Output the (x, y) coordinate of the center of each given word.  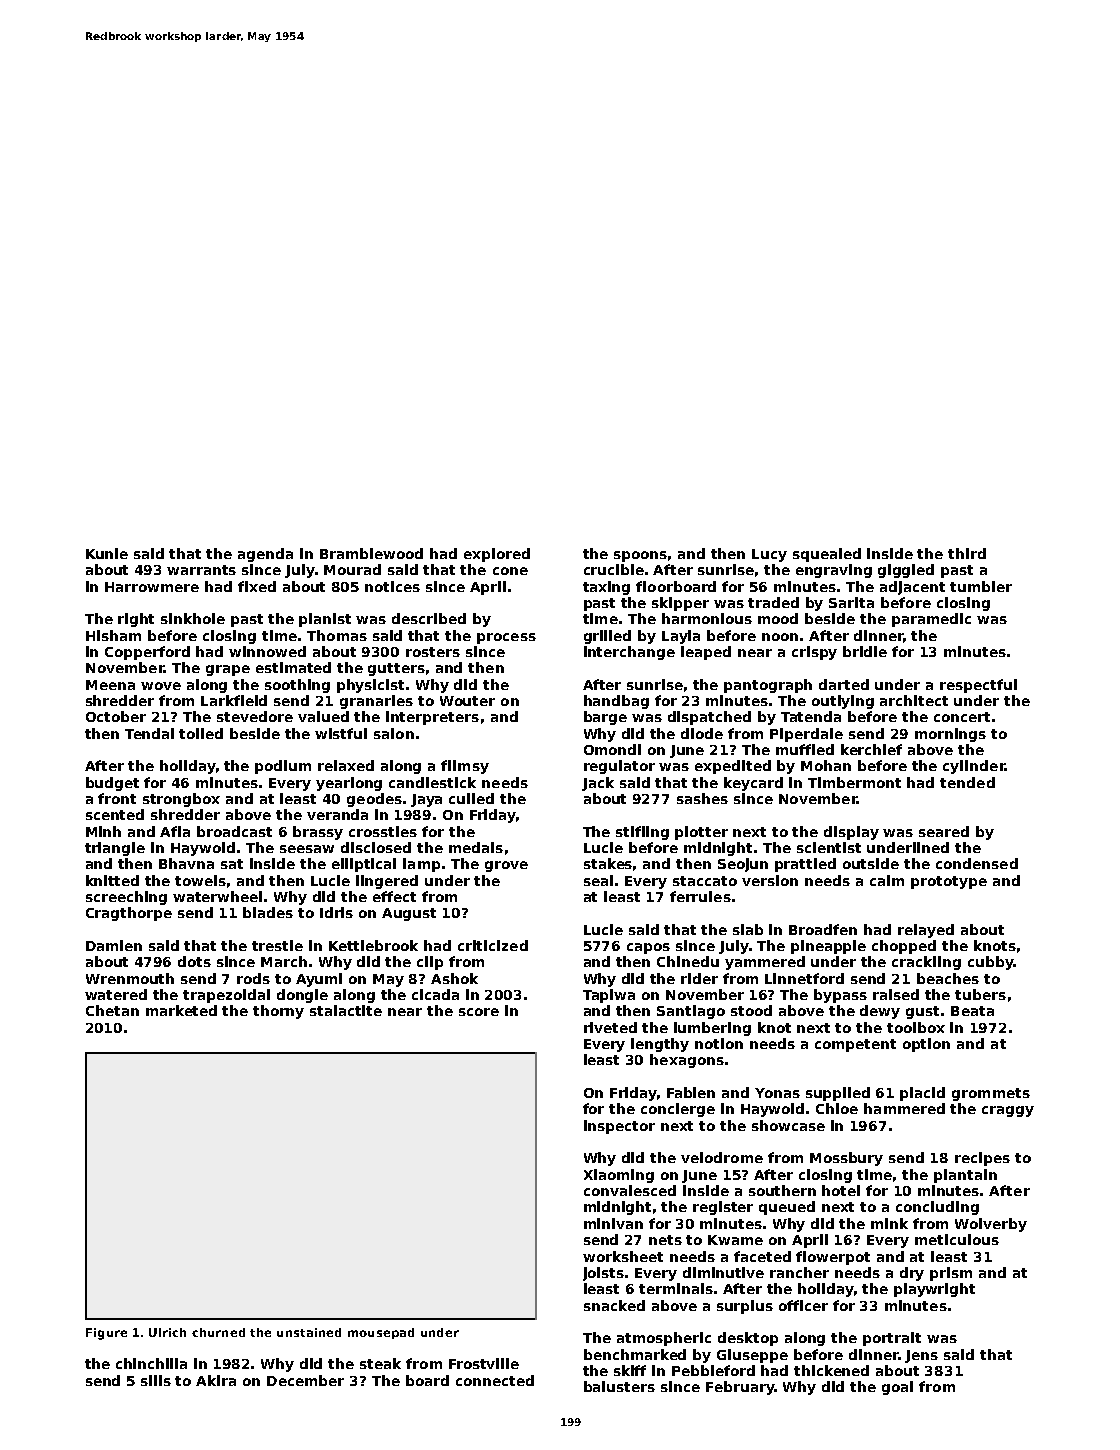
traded (773, 602)
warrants (201, 570)
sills (156, 1380)
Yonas (777, 1093)
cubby (991, 963)
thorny (278, 1012)
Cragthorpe (129, 914)
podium (283, 767)
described (429, 618)
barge (605, 718)
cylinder (974, 767)
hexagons (687, 1061)
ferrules (700, 896)
